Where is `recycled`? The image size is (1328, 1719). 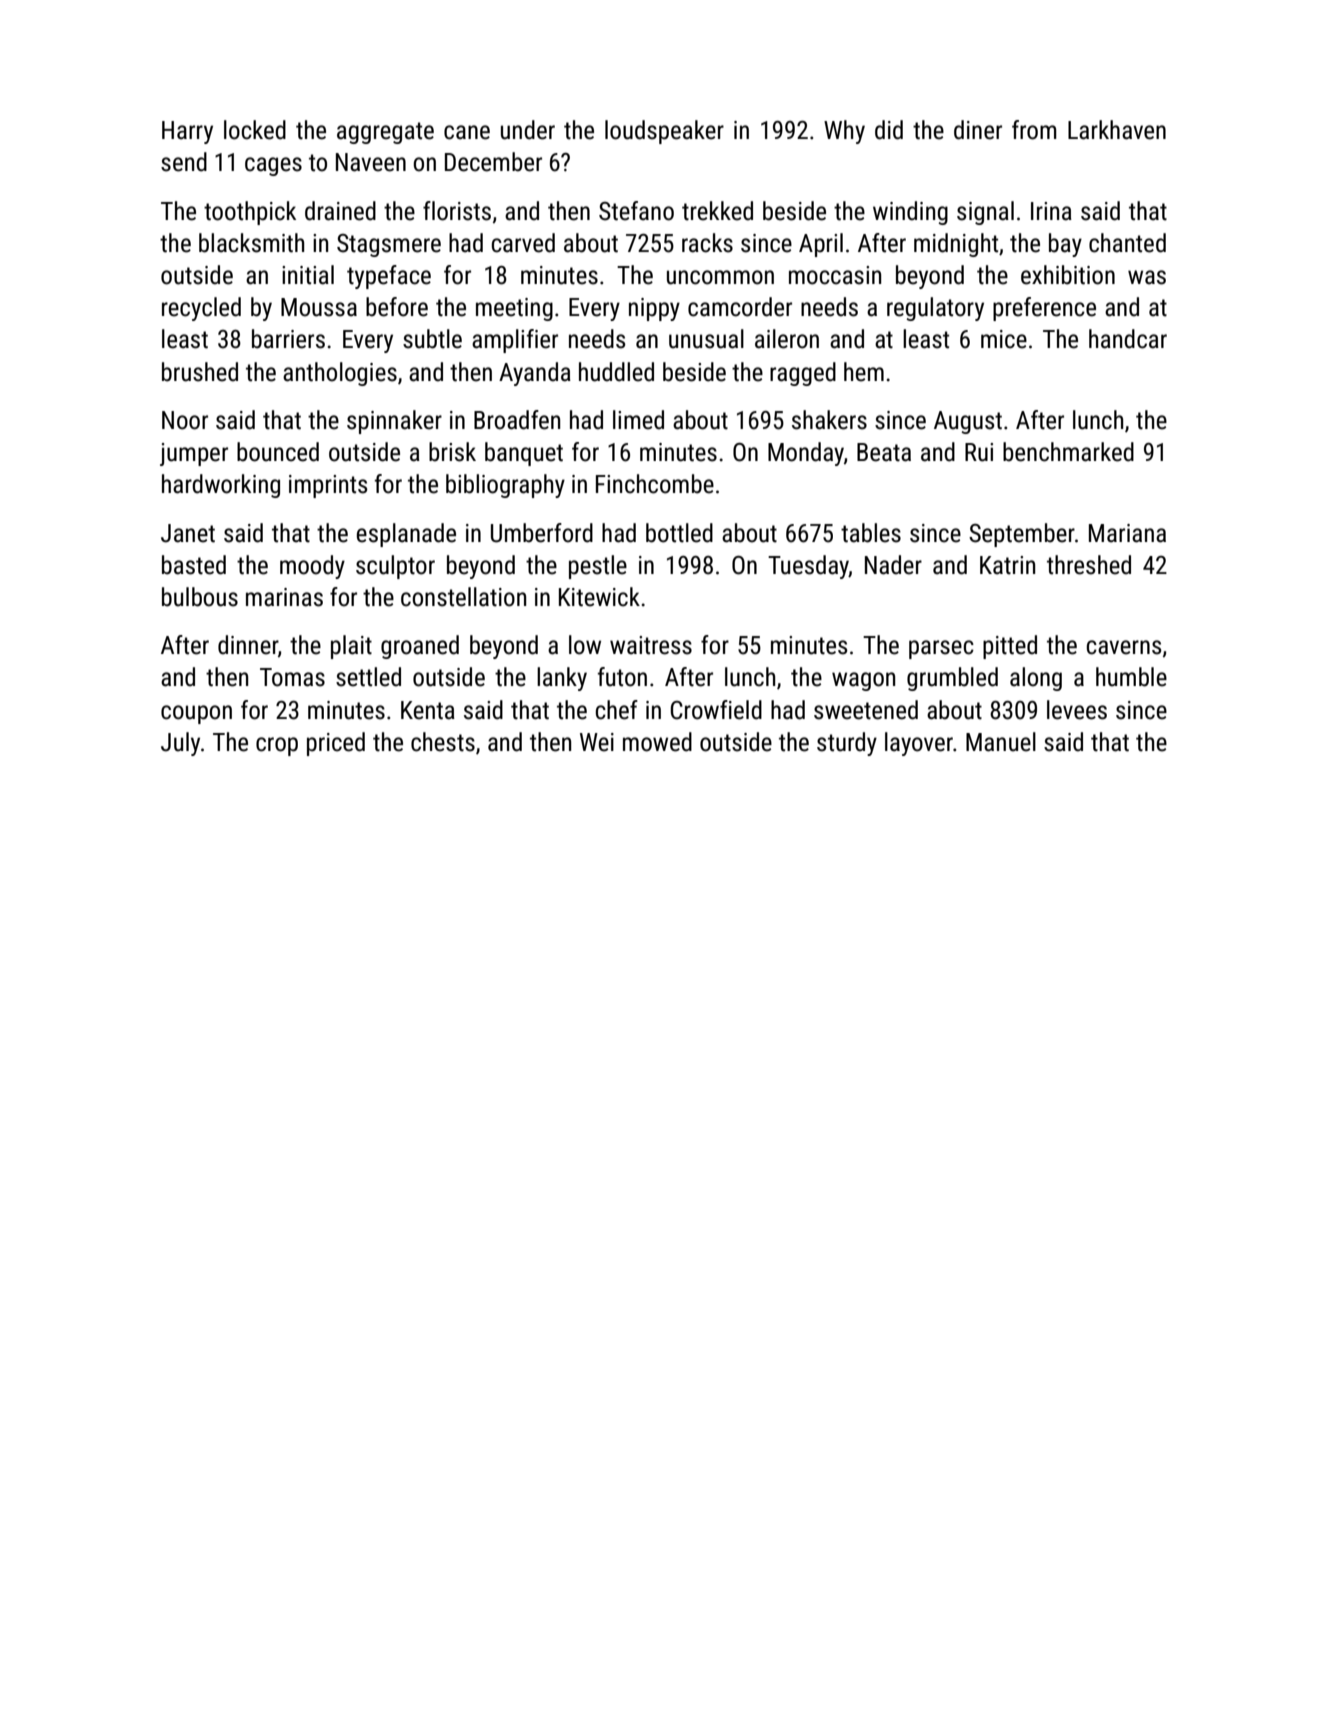
recycled is located at coordinates (201, 309).
